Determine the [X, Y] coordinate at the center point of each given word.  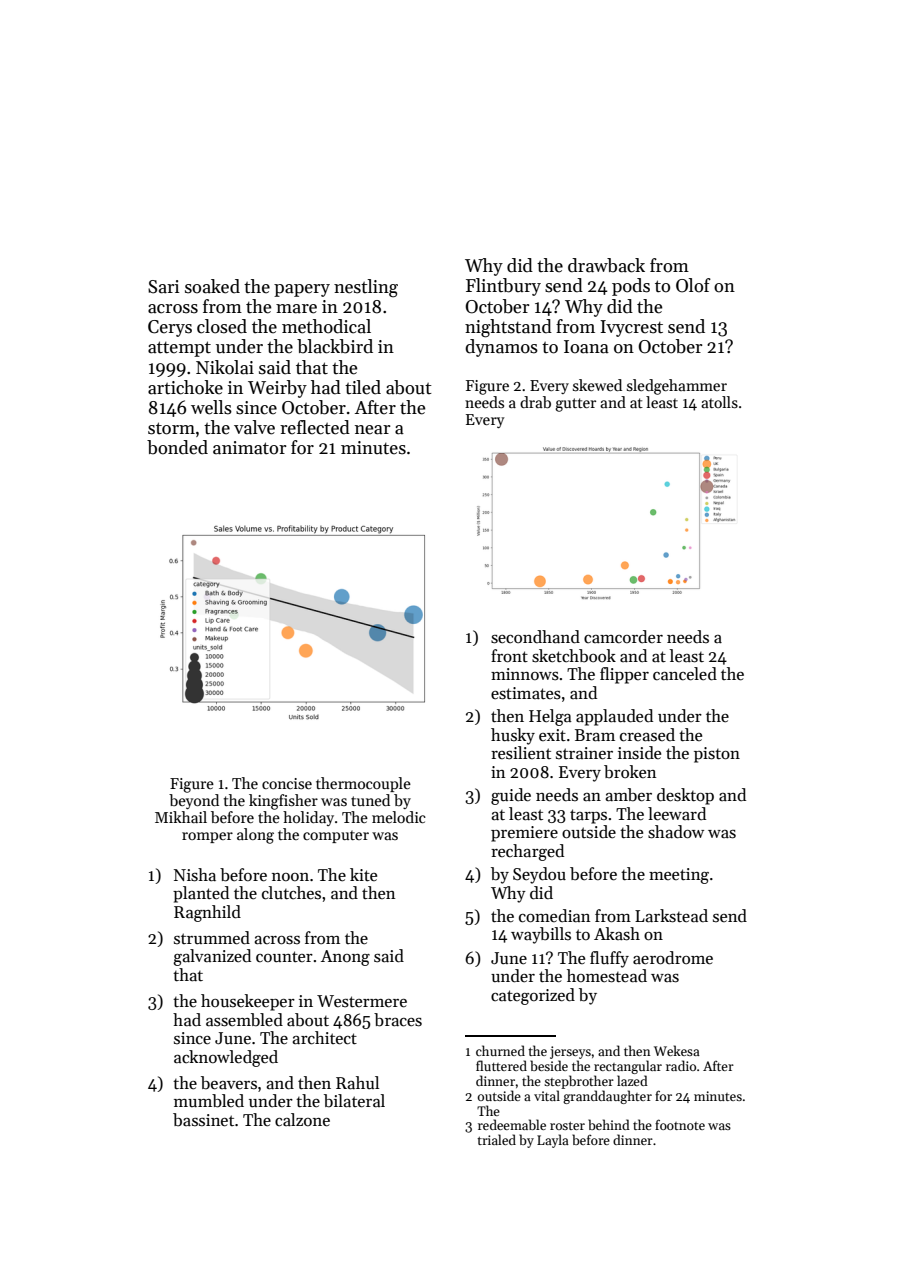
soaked [212, 286]
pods [631, 287]
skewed [597, 385]
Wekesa [677, 1050]
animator [249, 448]
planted [201, 894]
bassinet [203, 1120]
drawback [606, 265]
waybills [541, 935]
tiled [363, 387]
